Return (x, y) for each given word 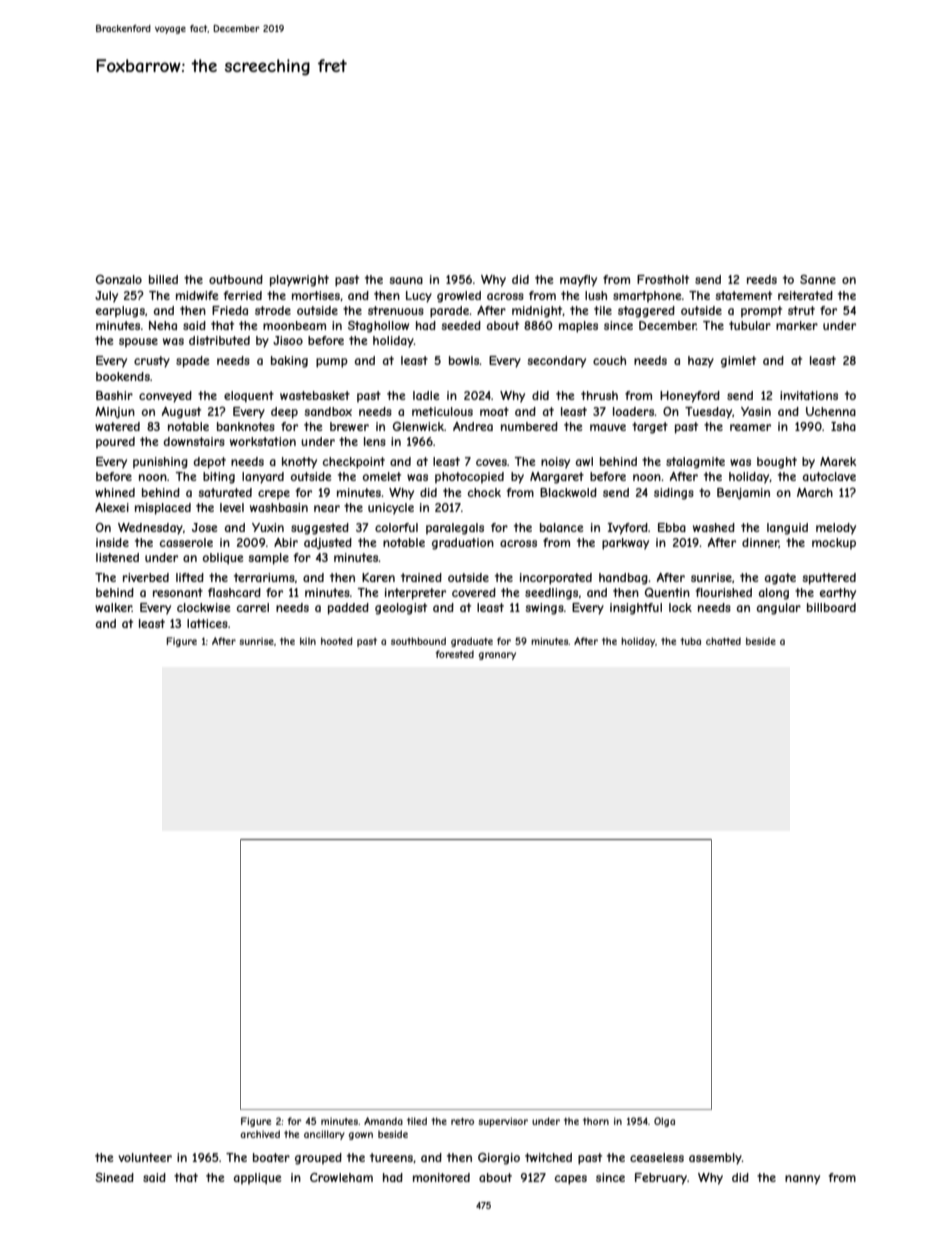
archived (260, 1134)
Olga (664, 1122)
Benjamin (743, 494)
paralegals (455, 529)
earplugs (120, 312)
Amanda (383, 1121)
